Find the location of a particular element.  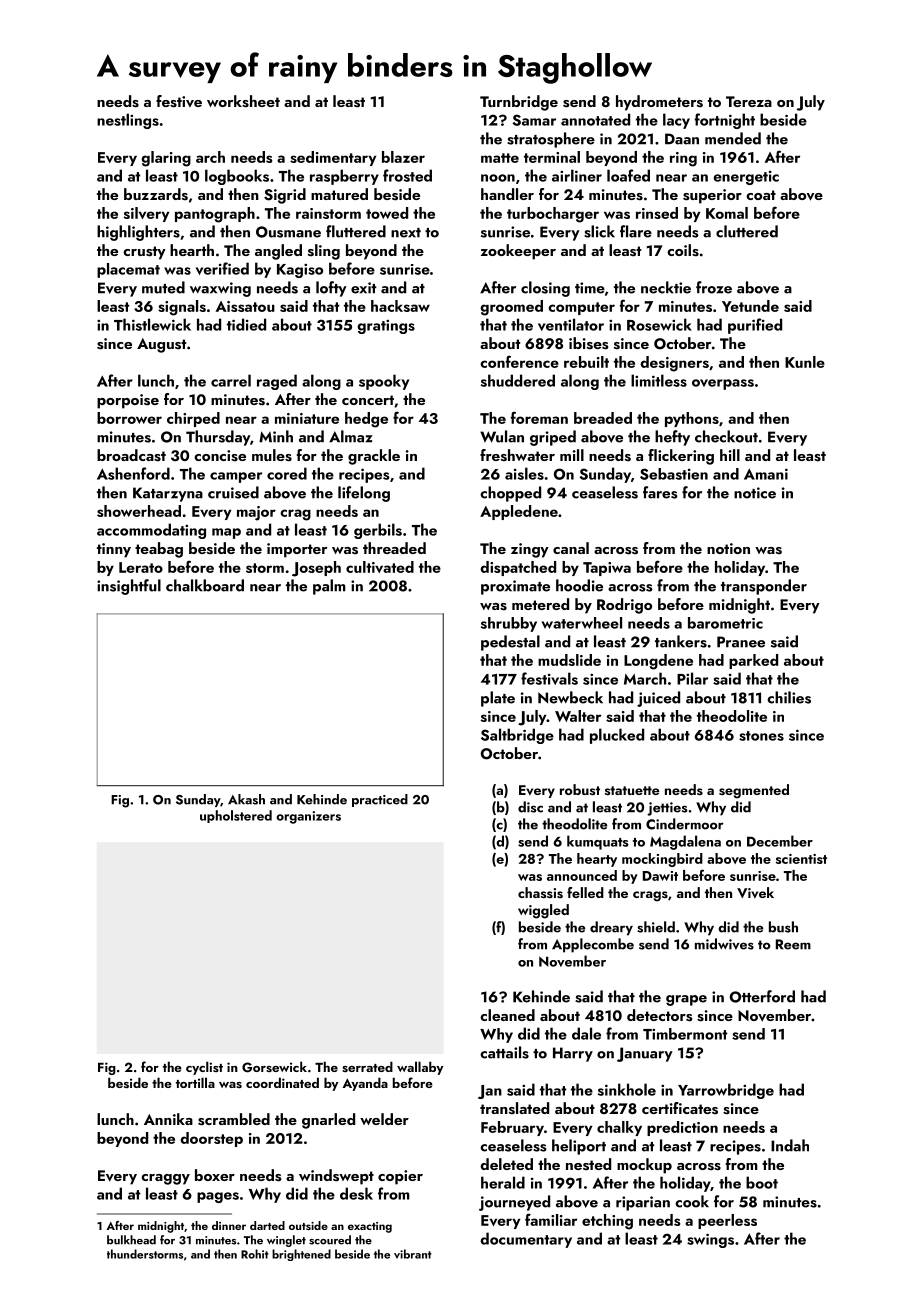

cyclist is located at coordinates (204, 1068).
